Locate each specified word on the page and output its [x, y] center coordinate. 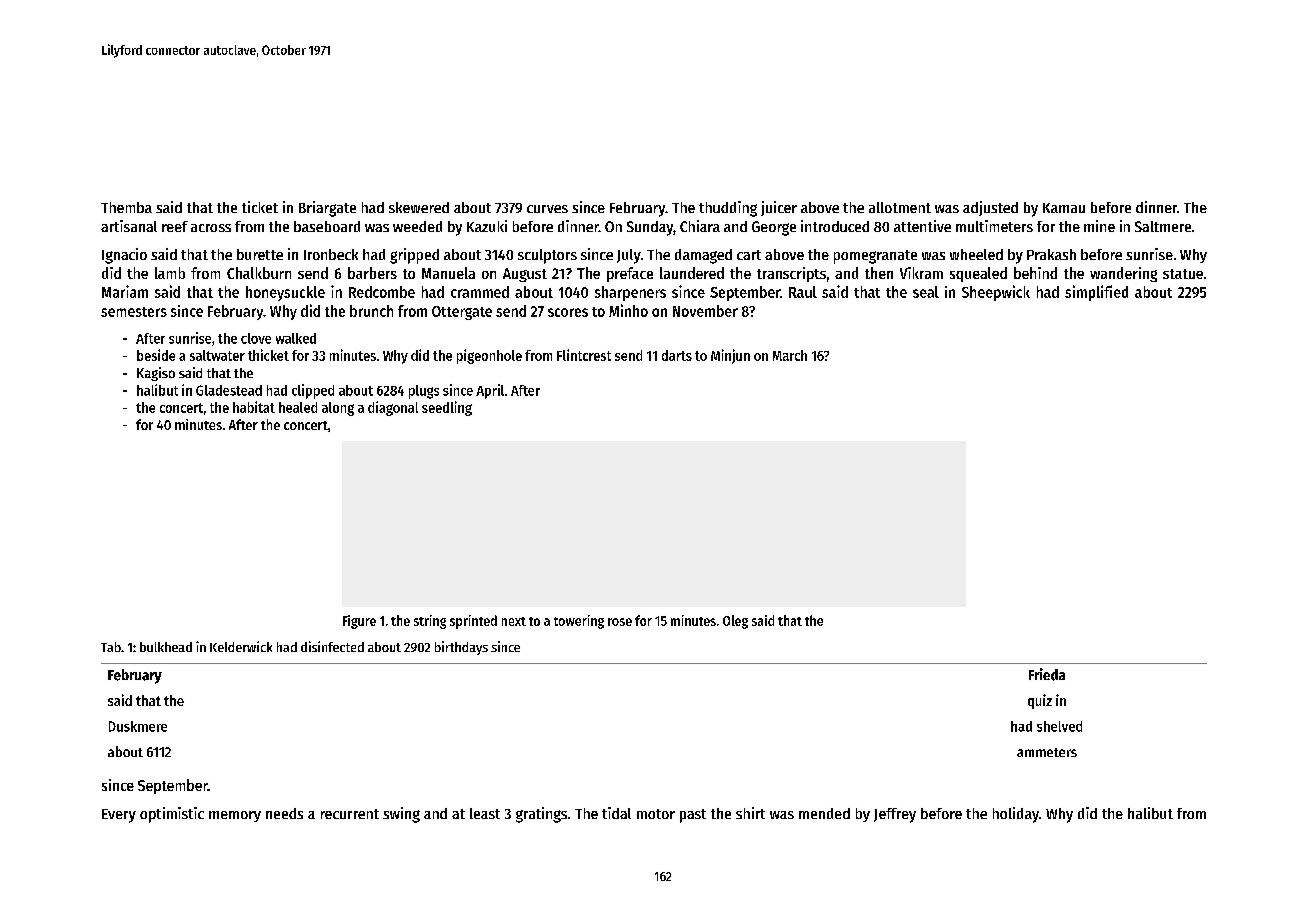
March [790, 355]
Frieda [1047, 674]
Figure [359, 622]
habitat [254, 407]
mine [1099, 226]
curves [547, 209]
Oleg [735, 622]
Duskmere [138, 726]
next [514, 621]
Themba [126, 207]
